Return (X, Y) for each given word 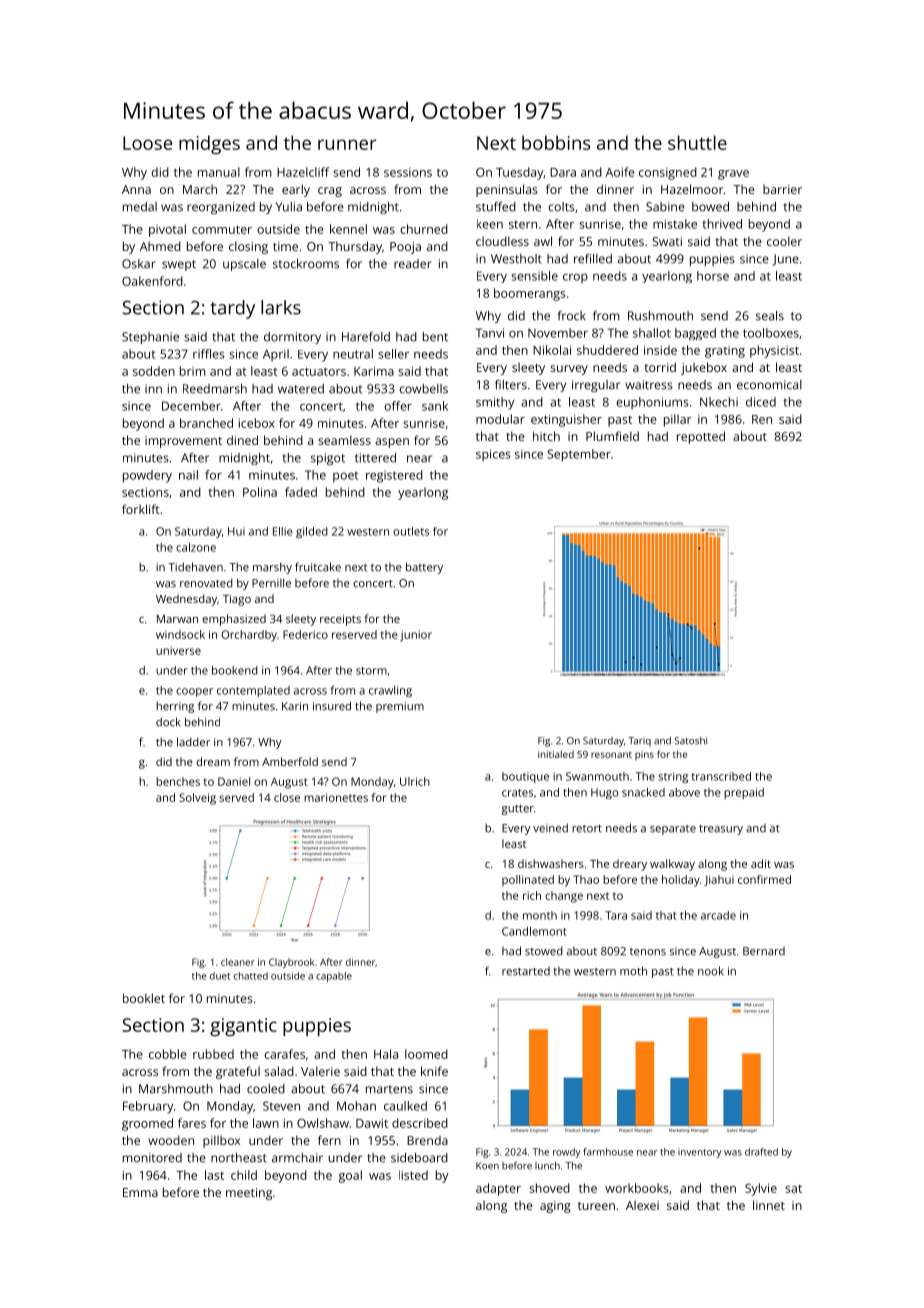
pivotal (167, 230)
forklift (141, 509)
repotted (701, 437)
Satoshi (691, 741)
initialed (556, 754)
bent (435, 337)
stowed (544, 951)
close (287, 797)
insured (332, 706)
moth (633, 971)
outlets (411, 531)
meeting (249, 1194)
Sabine (665, 207)
